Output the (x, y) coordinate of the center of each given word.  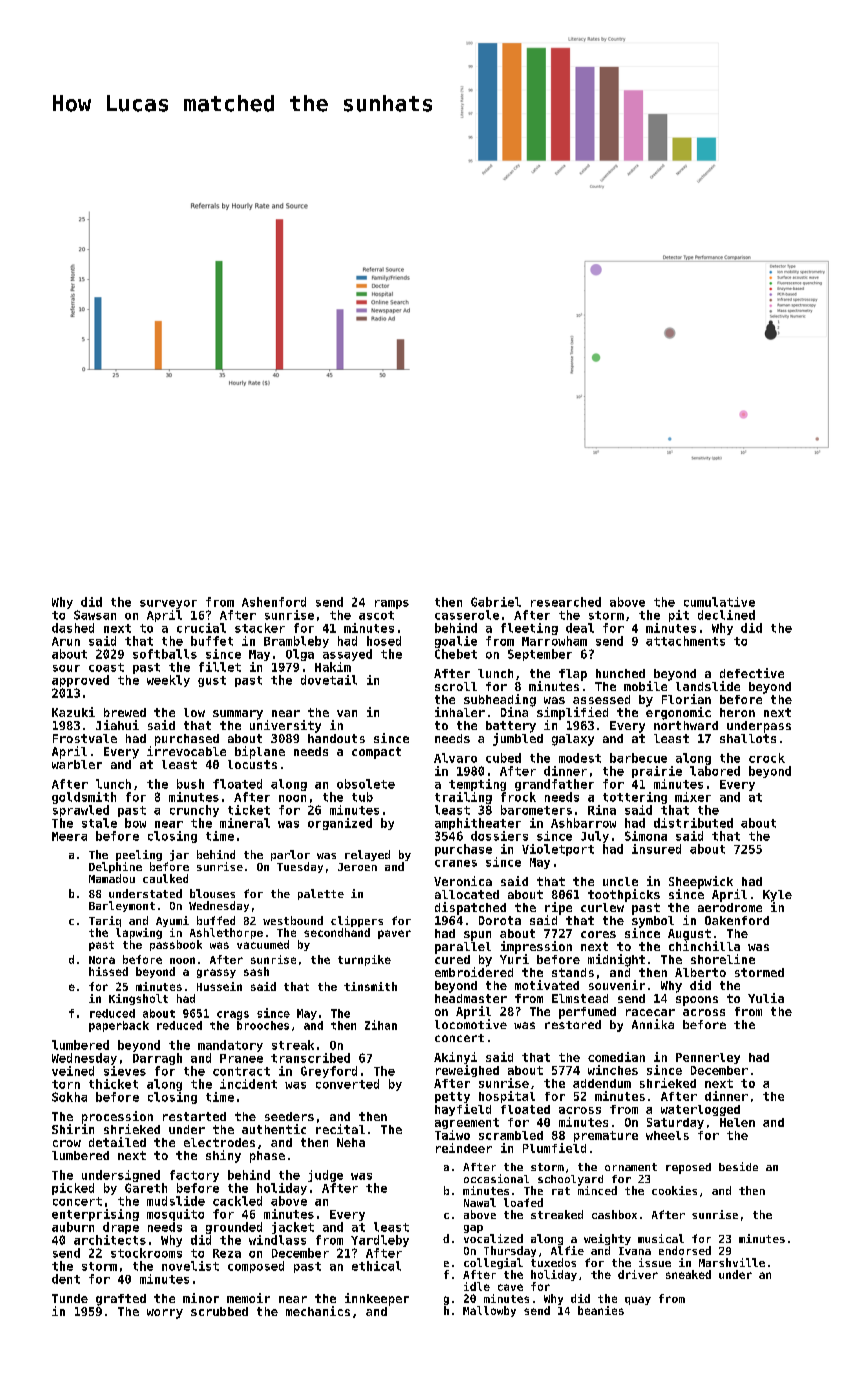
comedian (616, 1057)
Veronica (463, 881)
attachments (685, 641)
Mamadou (112, 878)
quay (638, 1300)
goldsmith (84, 798)
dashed (73, 628)
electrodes (219, 1142)
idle (477, 1286)
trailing (463, 798)
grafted (121, 1300)
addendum (602, 1083)
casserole (467, 615)
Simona (646, 836)
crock (767, 758)
